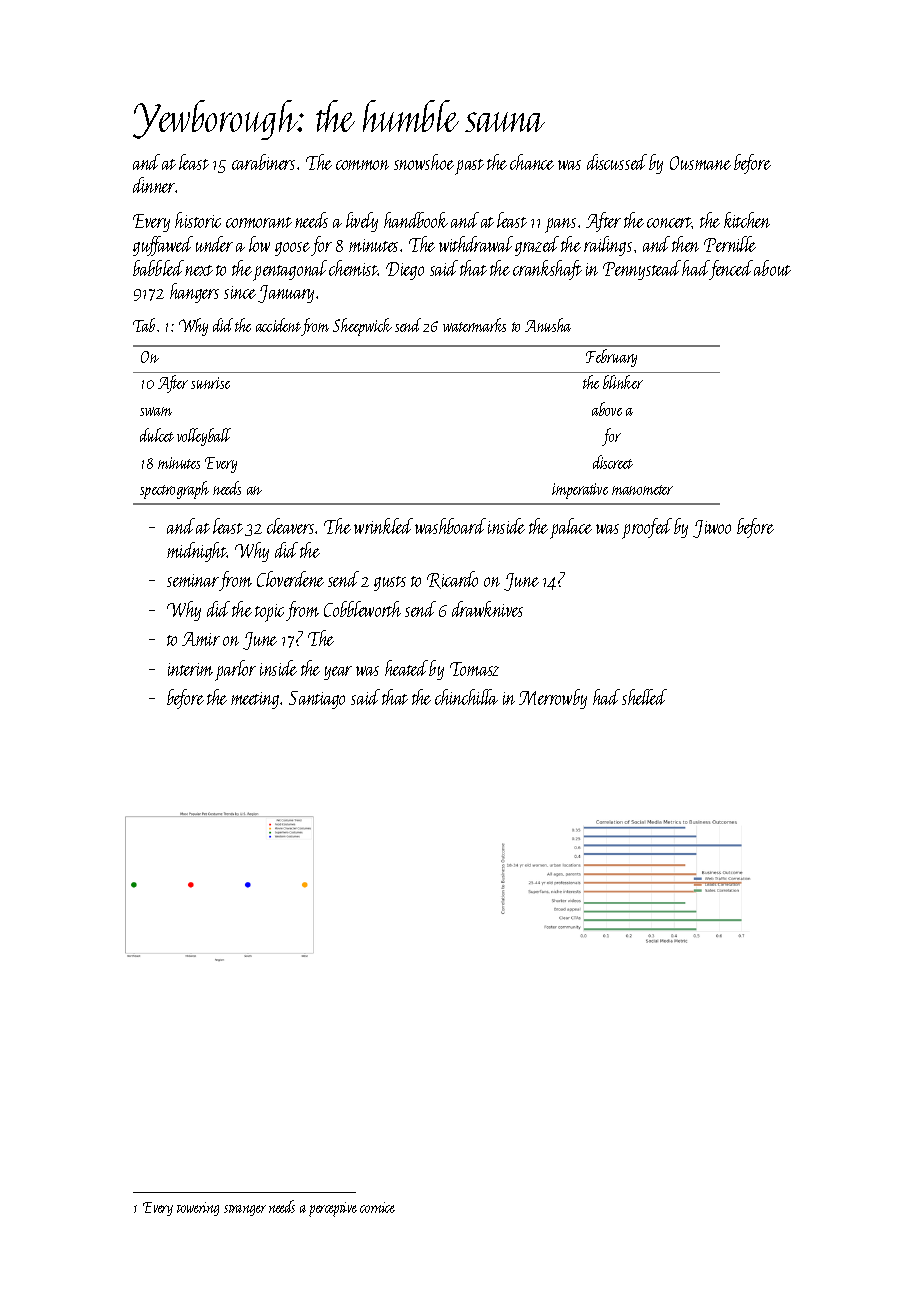  Describe the element at coordinates (362, 165) in the screenshot. I see `common` at that location.
